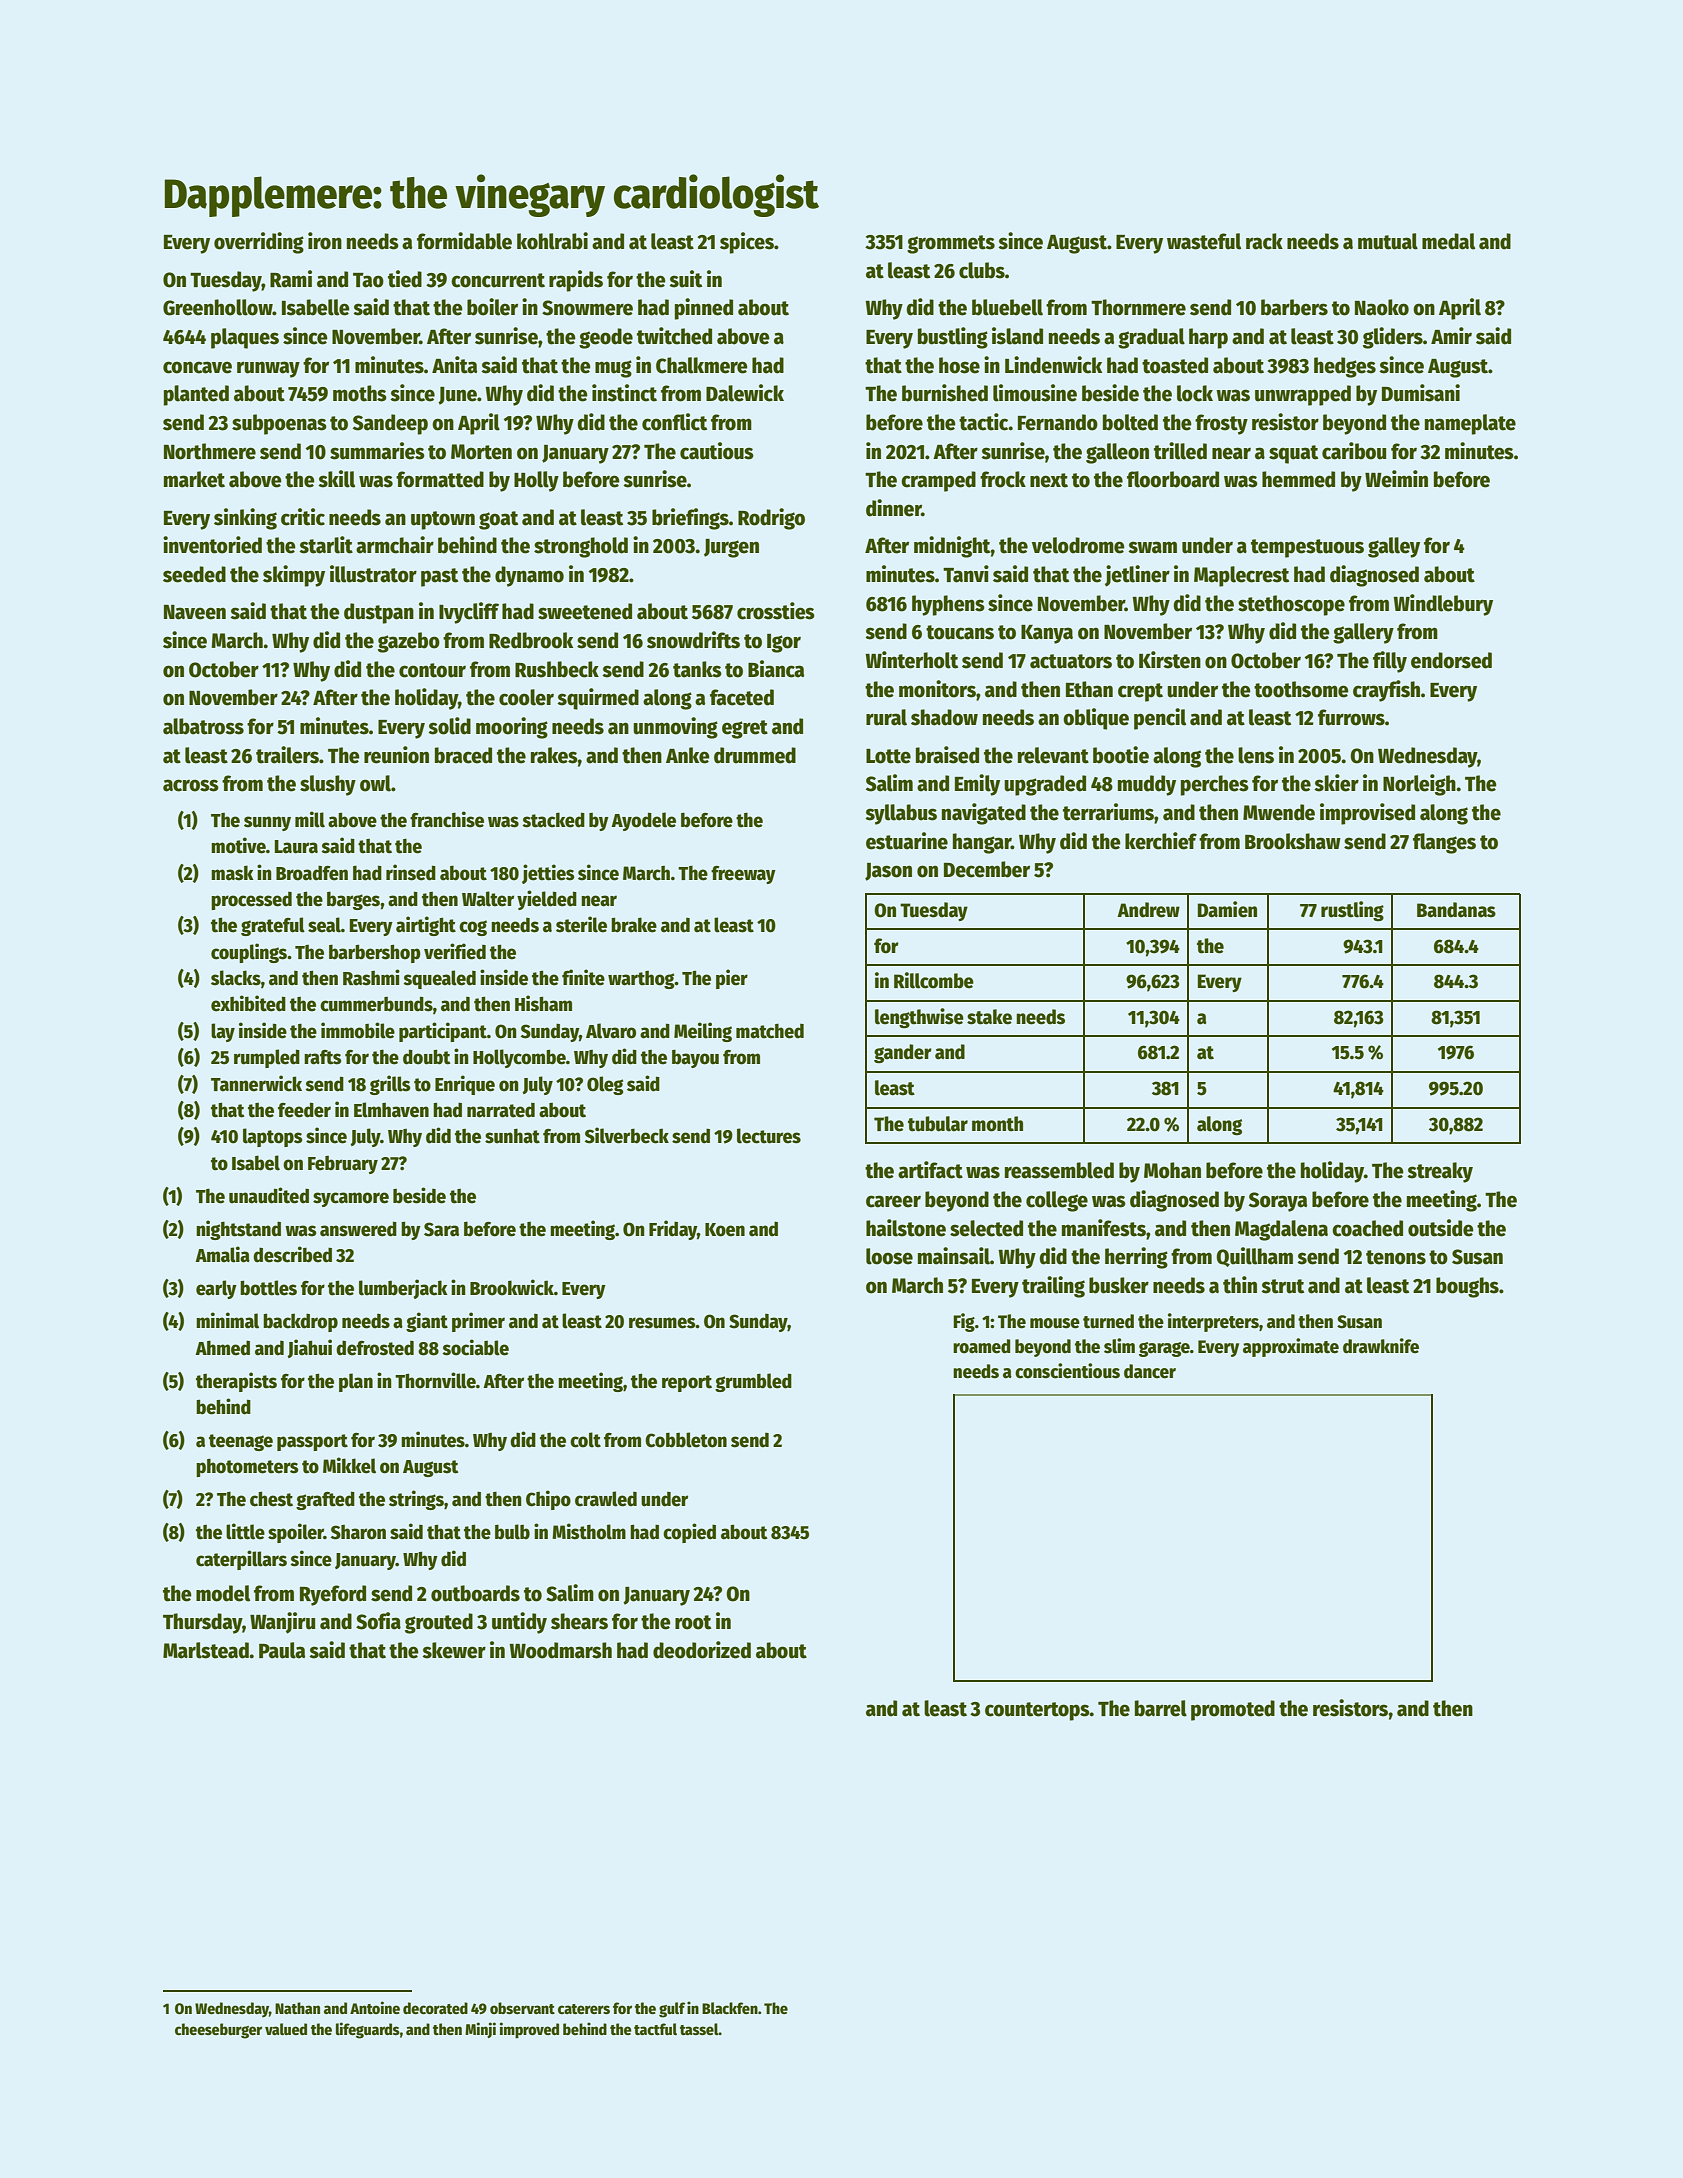 This screenshot has height=2178, width=1683. I want to click on barrel, so click(1161, 1708).
